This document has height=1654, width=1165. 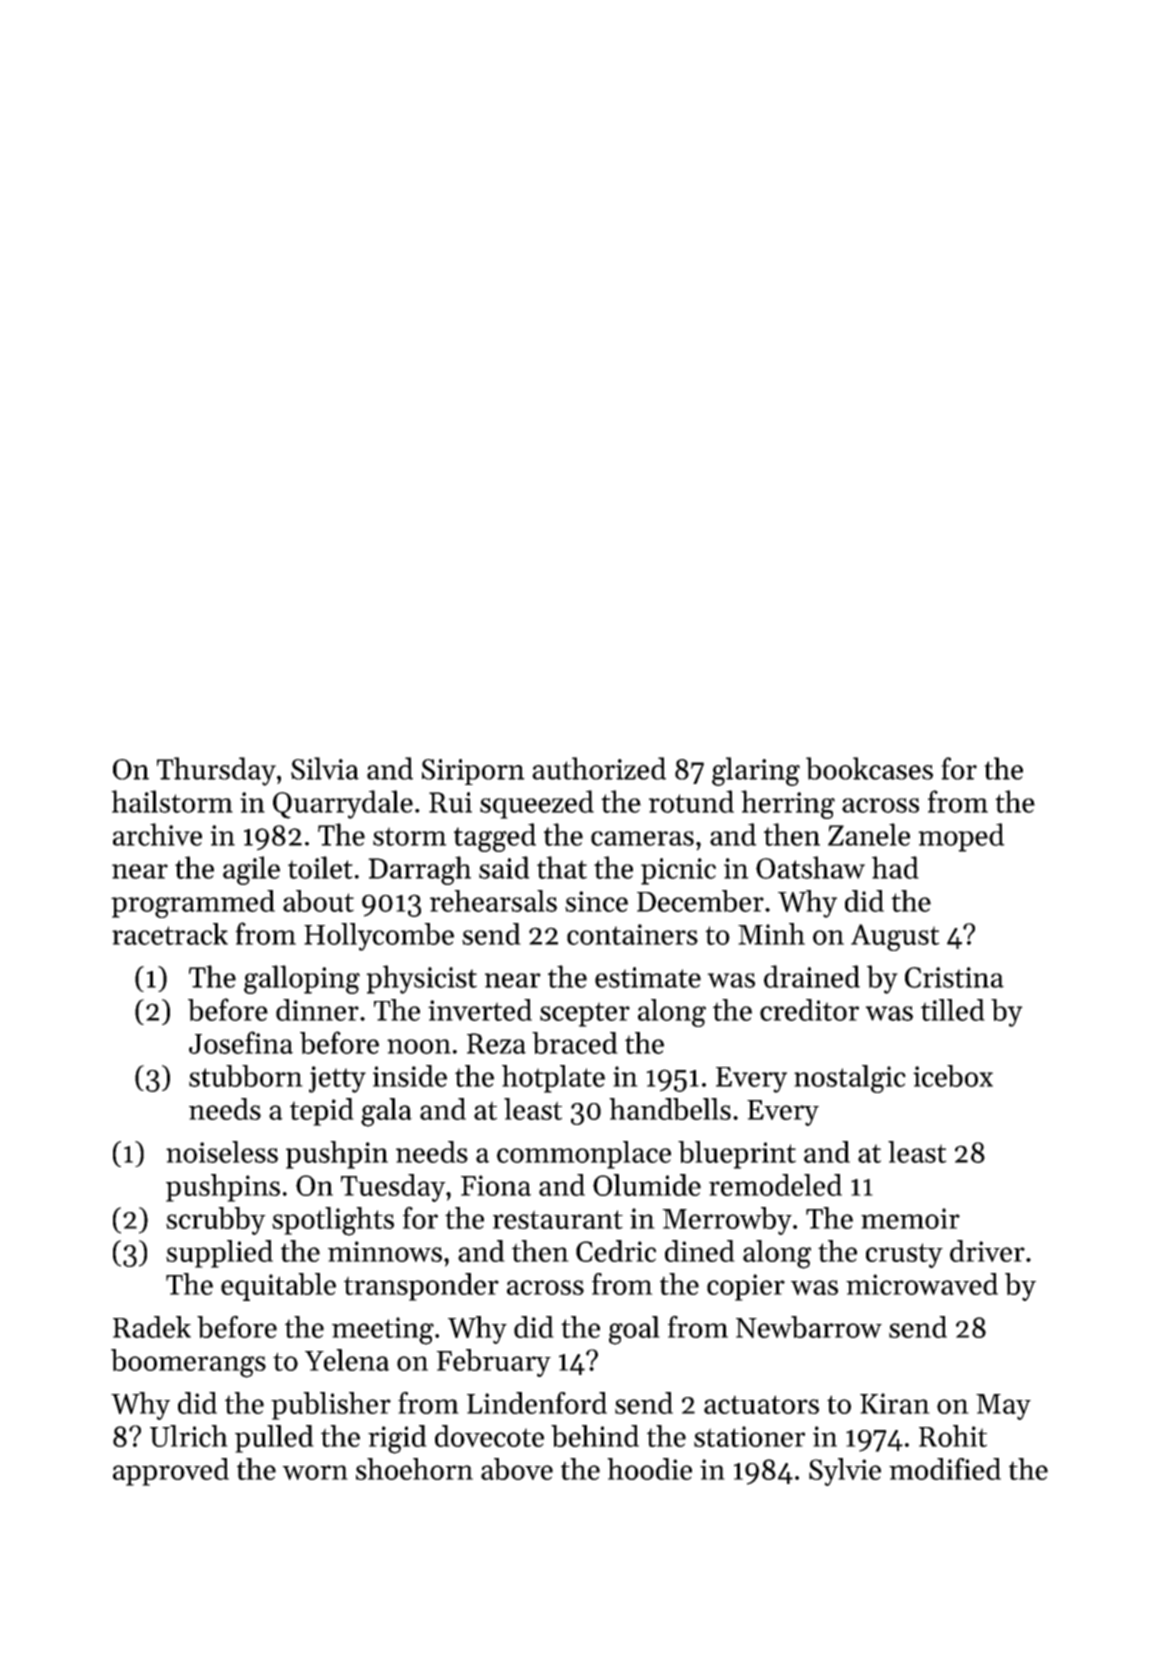 I want to click on Siriporn, so click(x=473, y=772).
